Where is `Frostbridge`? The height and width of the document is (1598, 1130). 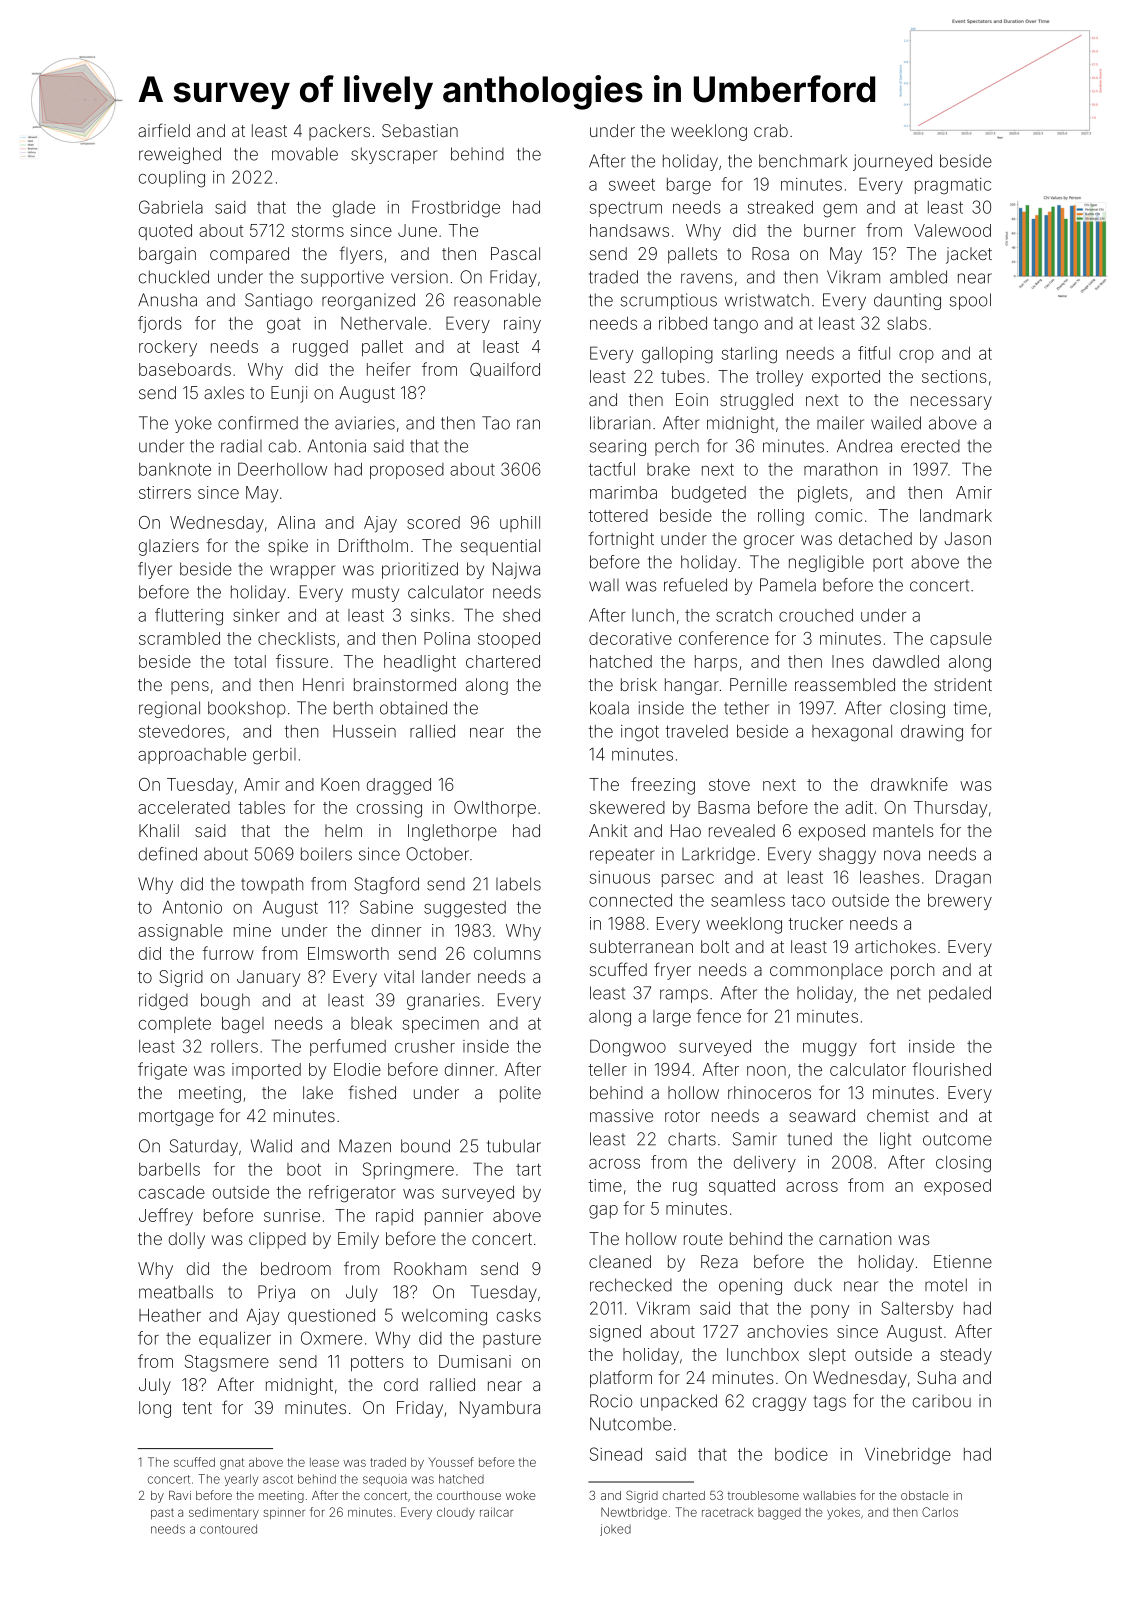
Frostbridge is located at coordinates (456, 209).
